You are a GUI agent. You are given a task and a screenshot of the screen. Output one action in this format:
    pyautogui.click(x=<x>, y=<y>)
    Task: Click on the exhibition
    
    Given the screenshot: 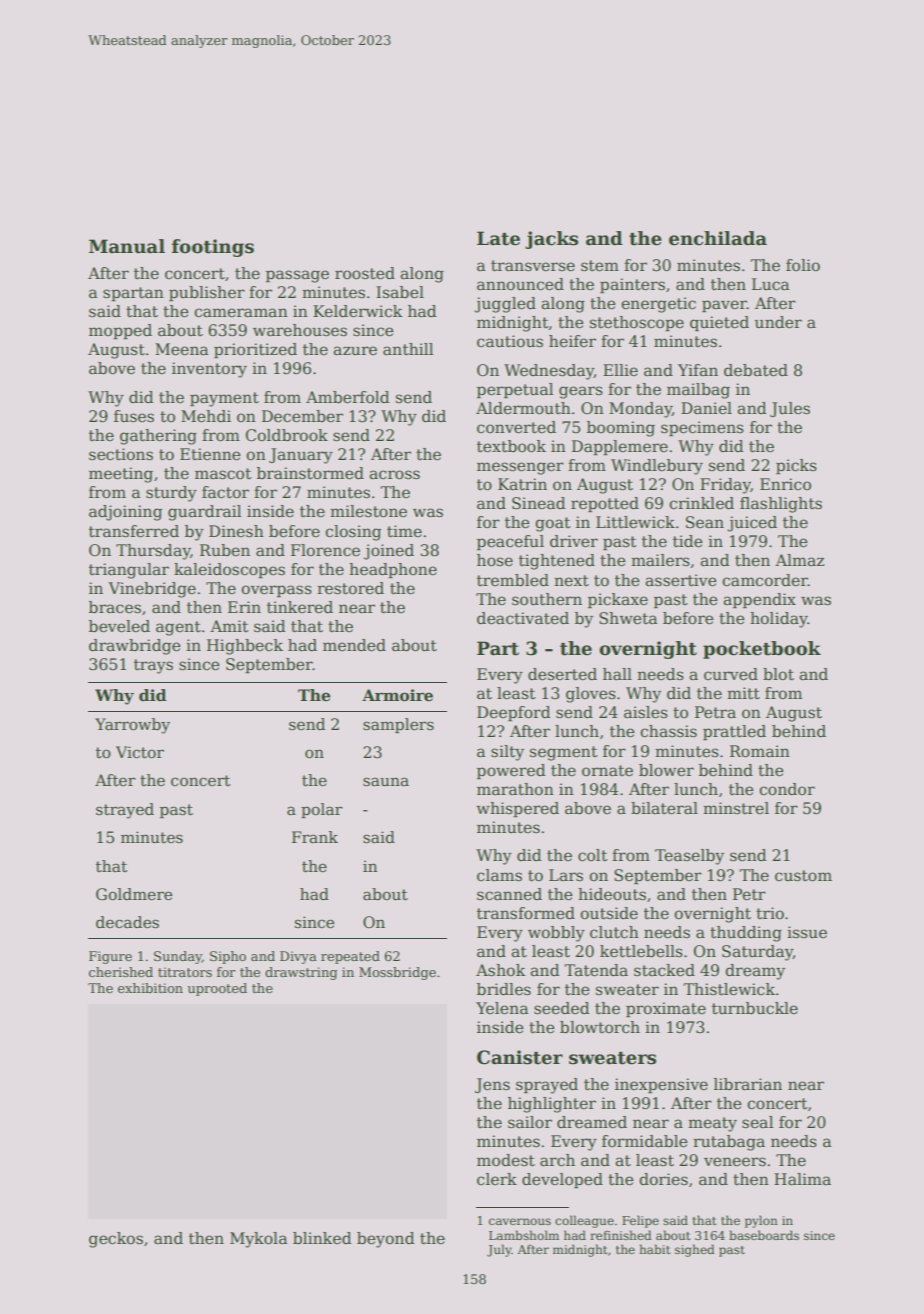 What is the action you would take?
    pyautogui.click(x=150, y=988)
